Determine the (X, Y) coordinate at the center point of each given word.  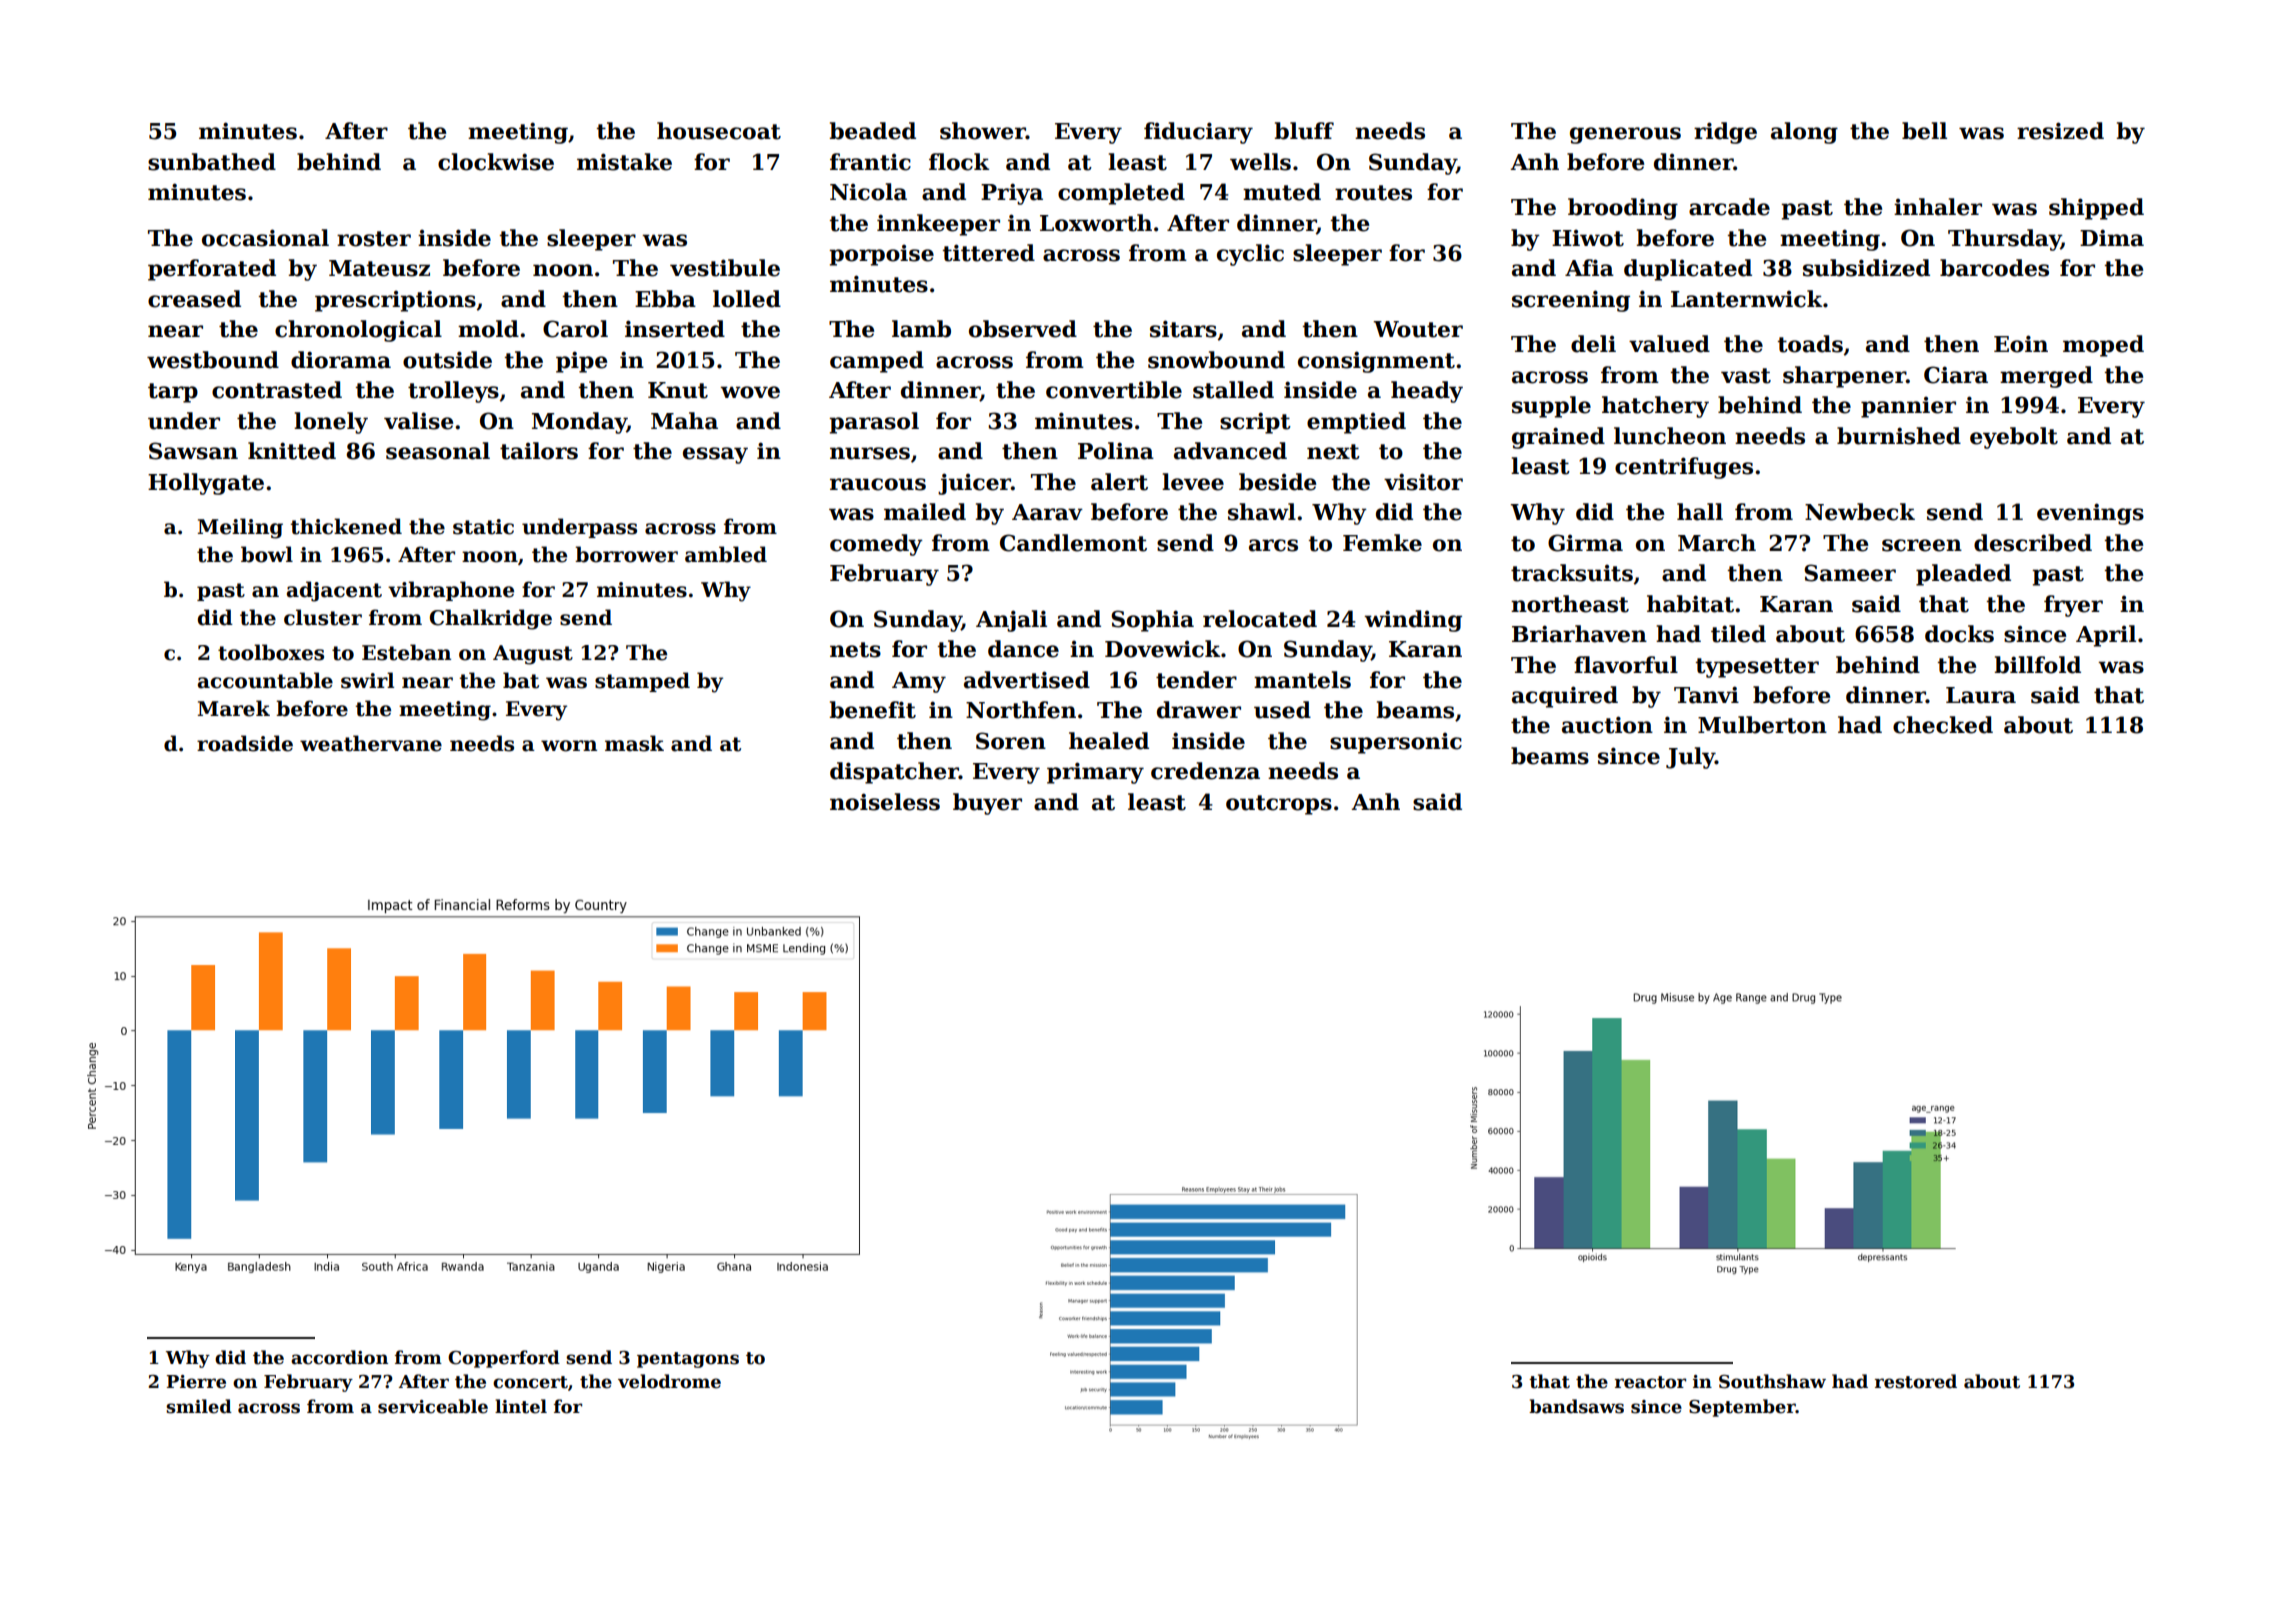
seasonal (438, 451)
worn (569, 746)
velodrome (669, 1381)
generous (1625, 135)
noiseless (885, 802)
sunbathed (212, 162)
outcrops (1279, 805)
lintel (521, 1406)
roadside (245, 743)
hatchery (1655, 407)
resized (2060, 131)
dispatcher (894, 773)
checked (1943, 725)
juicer (974, 484)
